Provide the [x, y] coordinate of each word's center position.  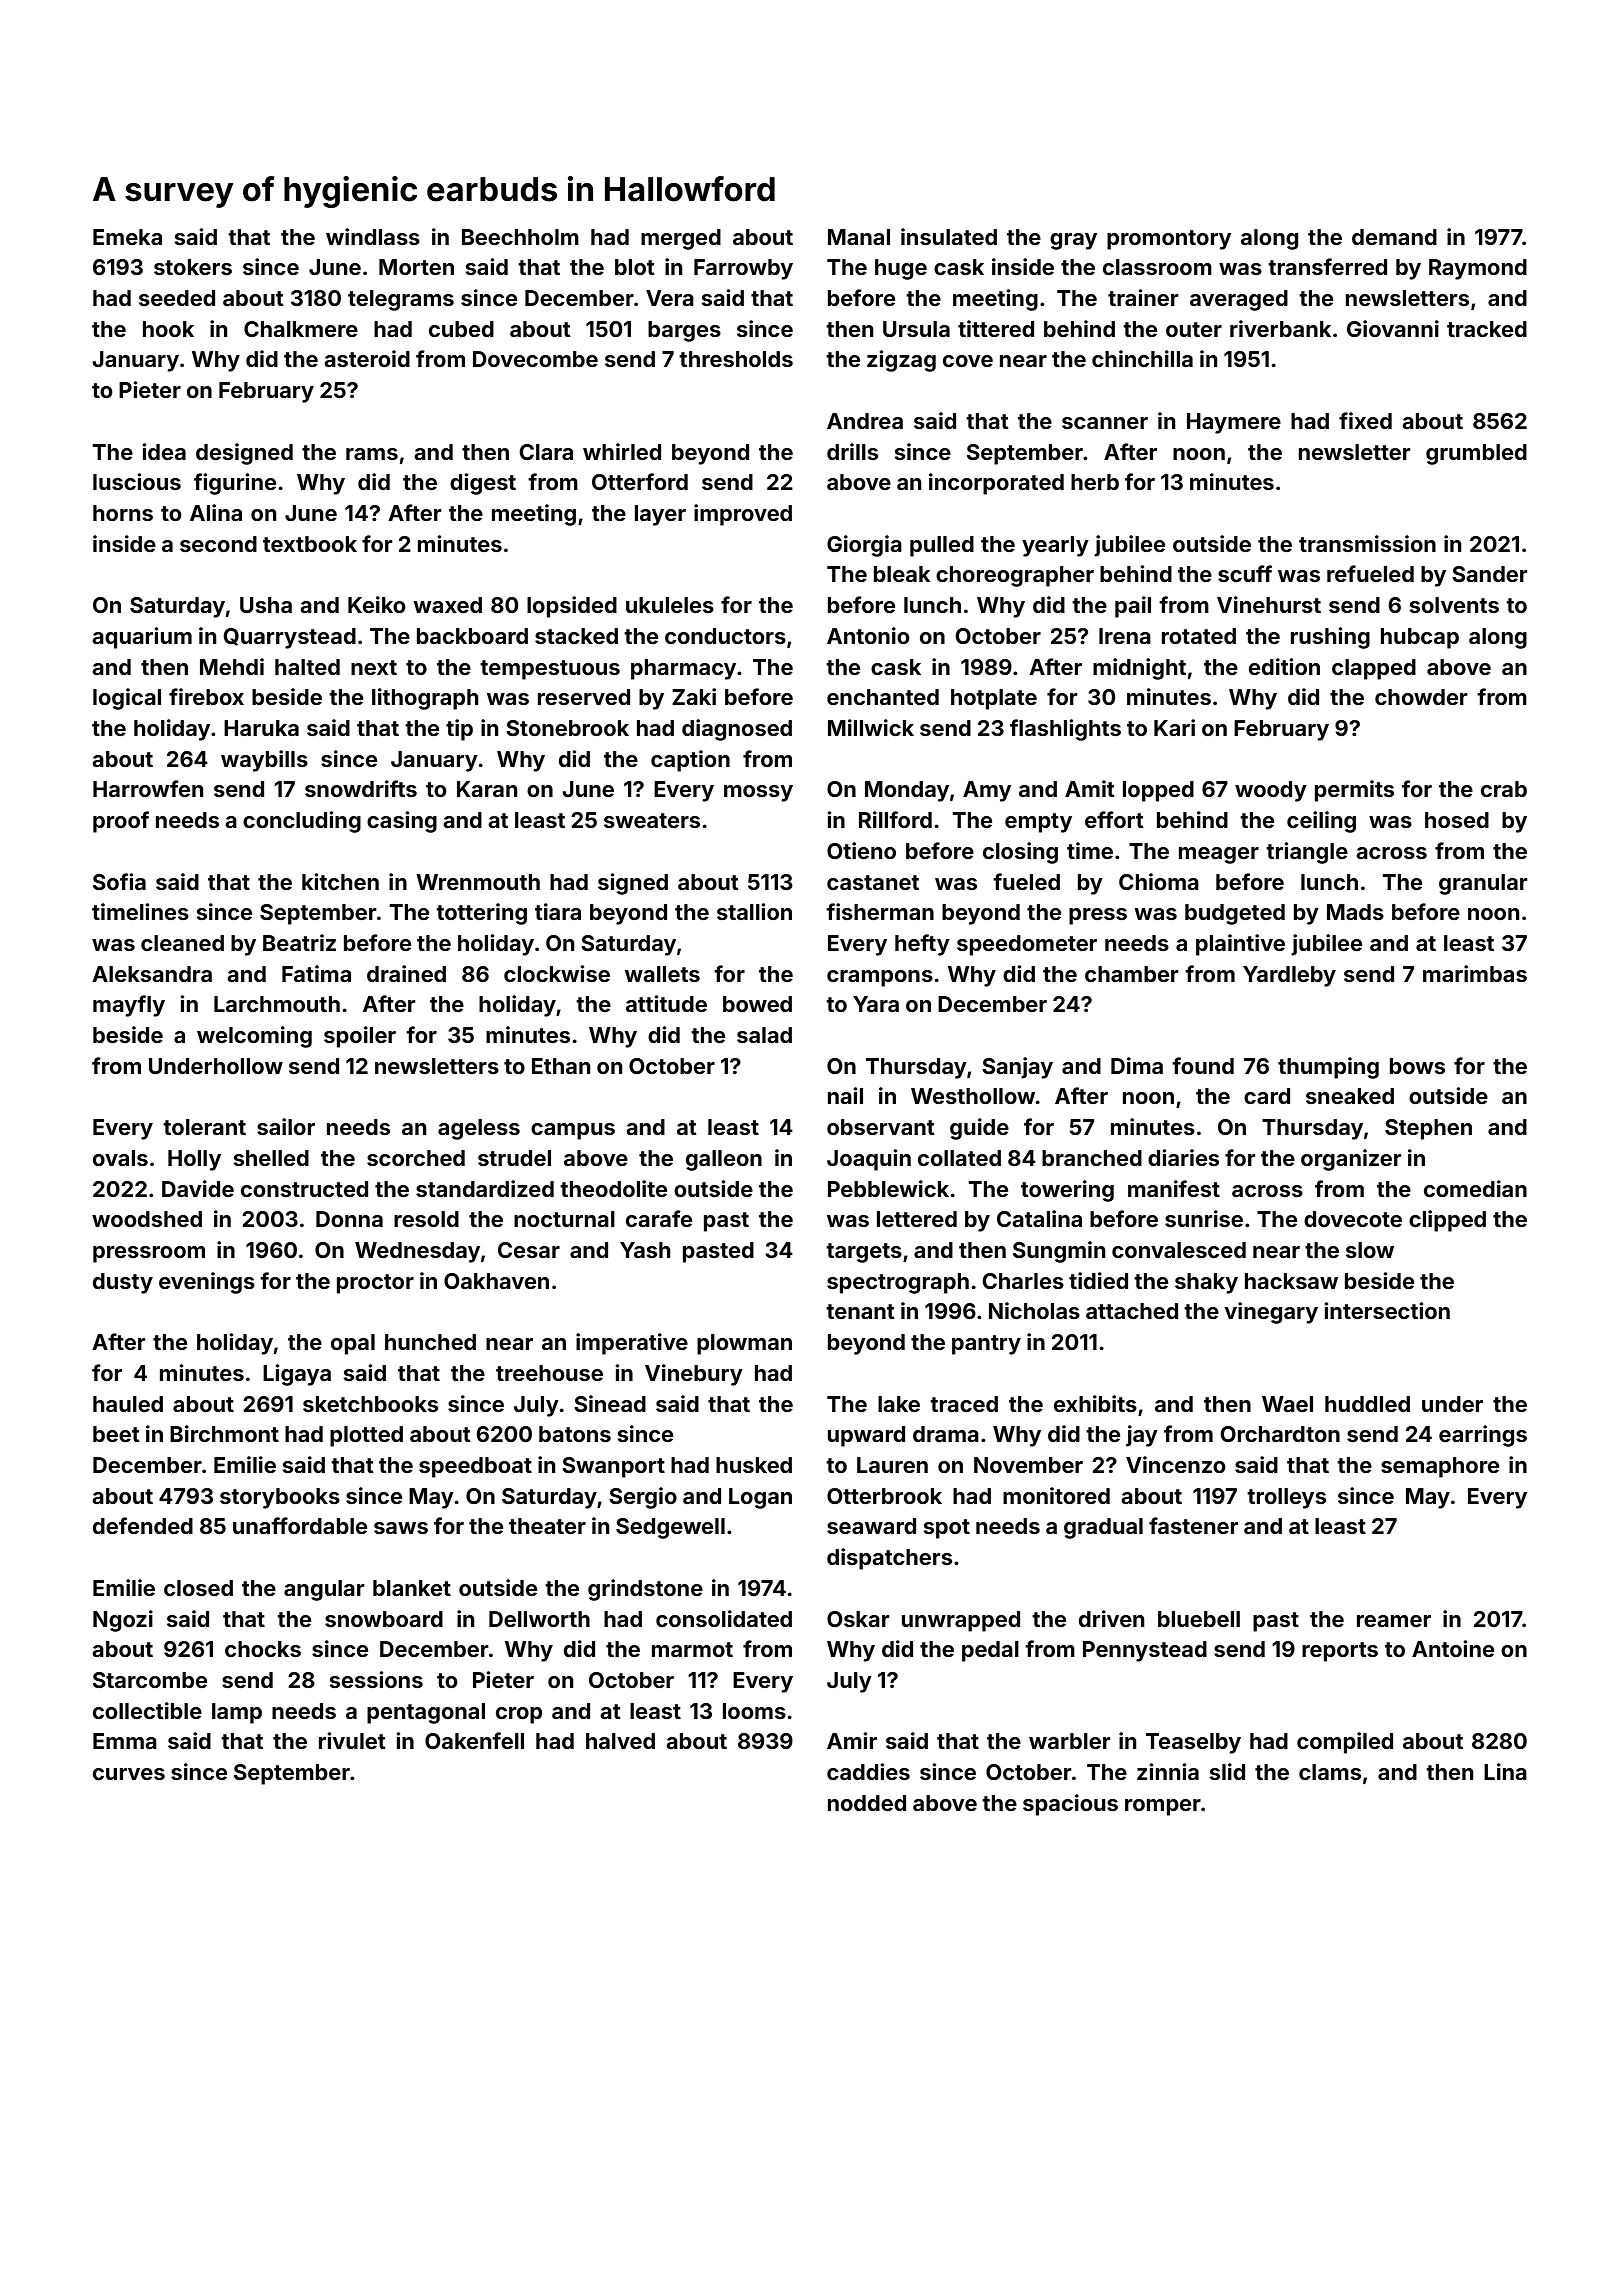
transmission [1367, 543]
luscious [137, 481]
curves [129, 1774]
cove [968, 361]
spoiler [360, 1037]
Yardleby [1289, 976]
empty [1038, 823]
